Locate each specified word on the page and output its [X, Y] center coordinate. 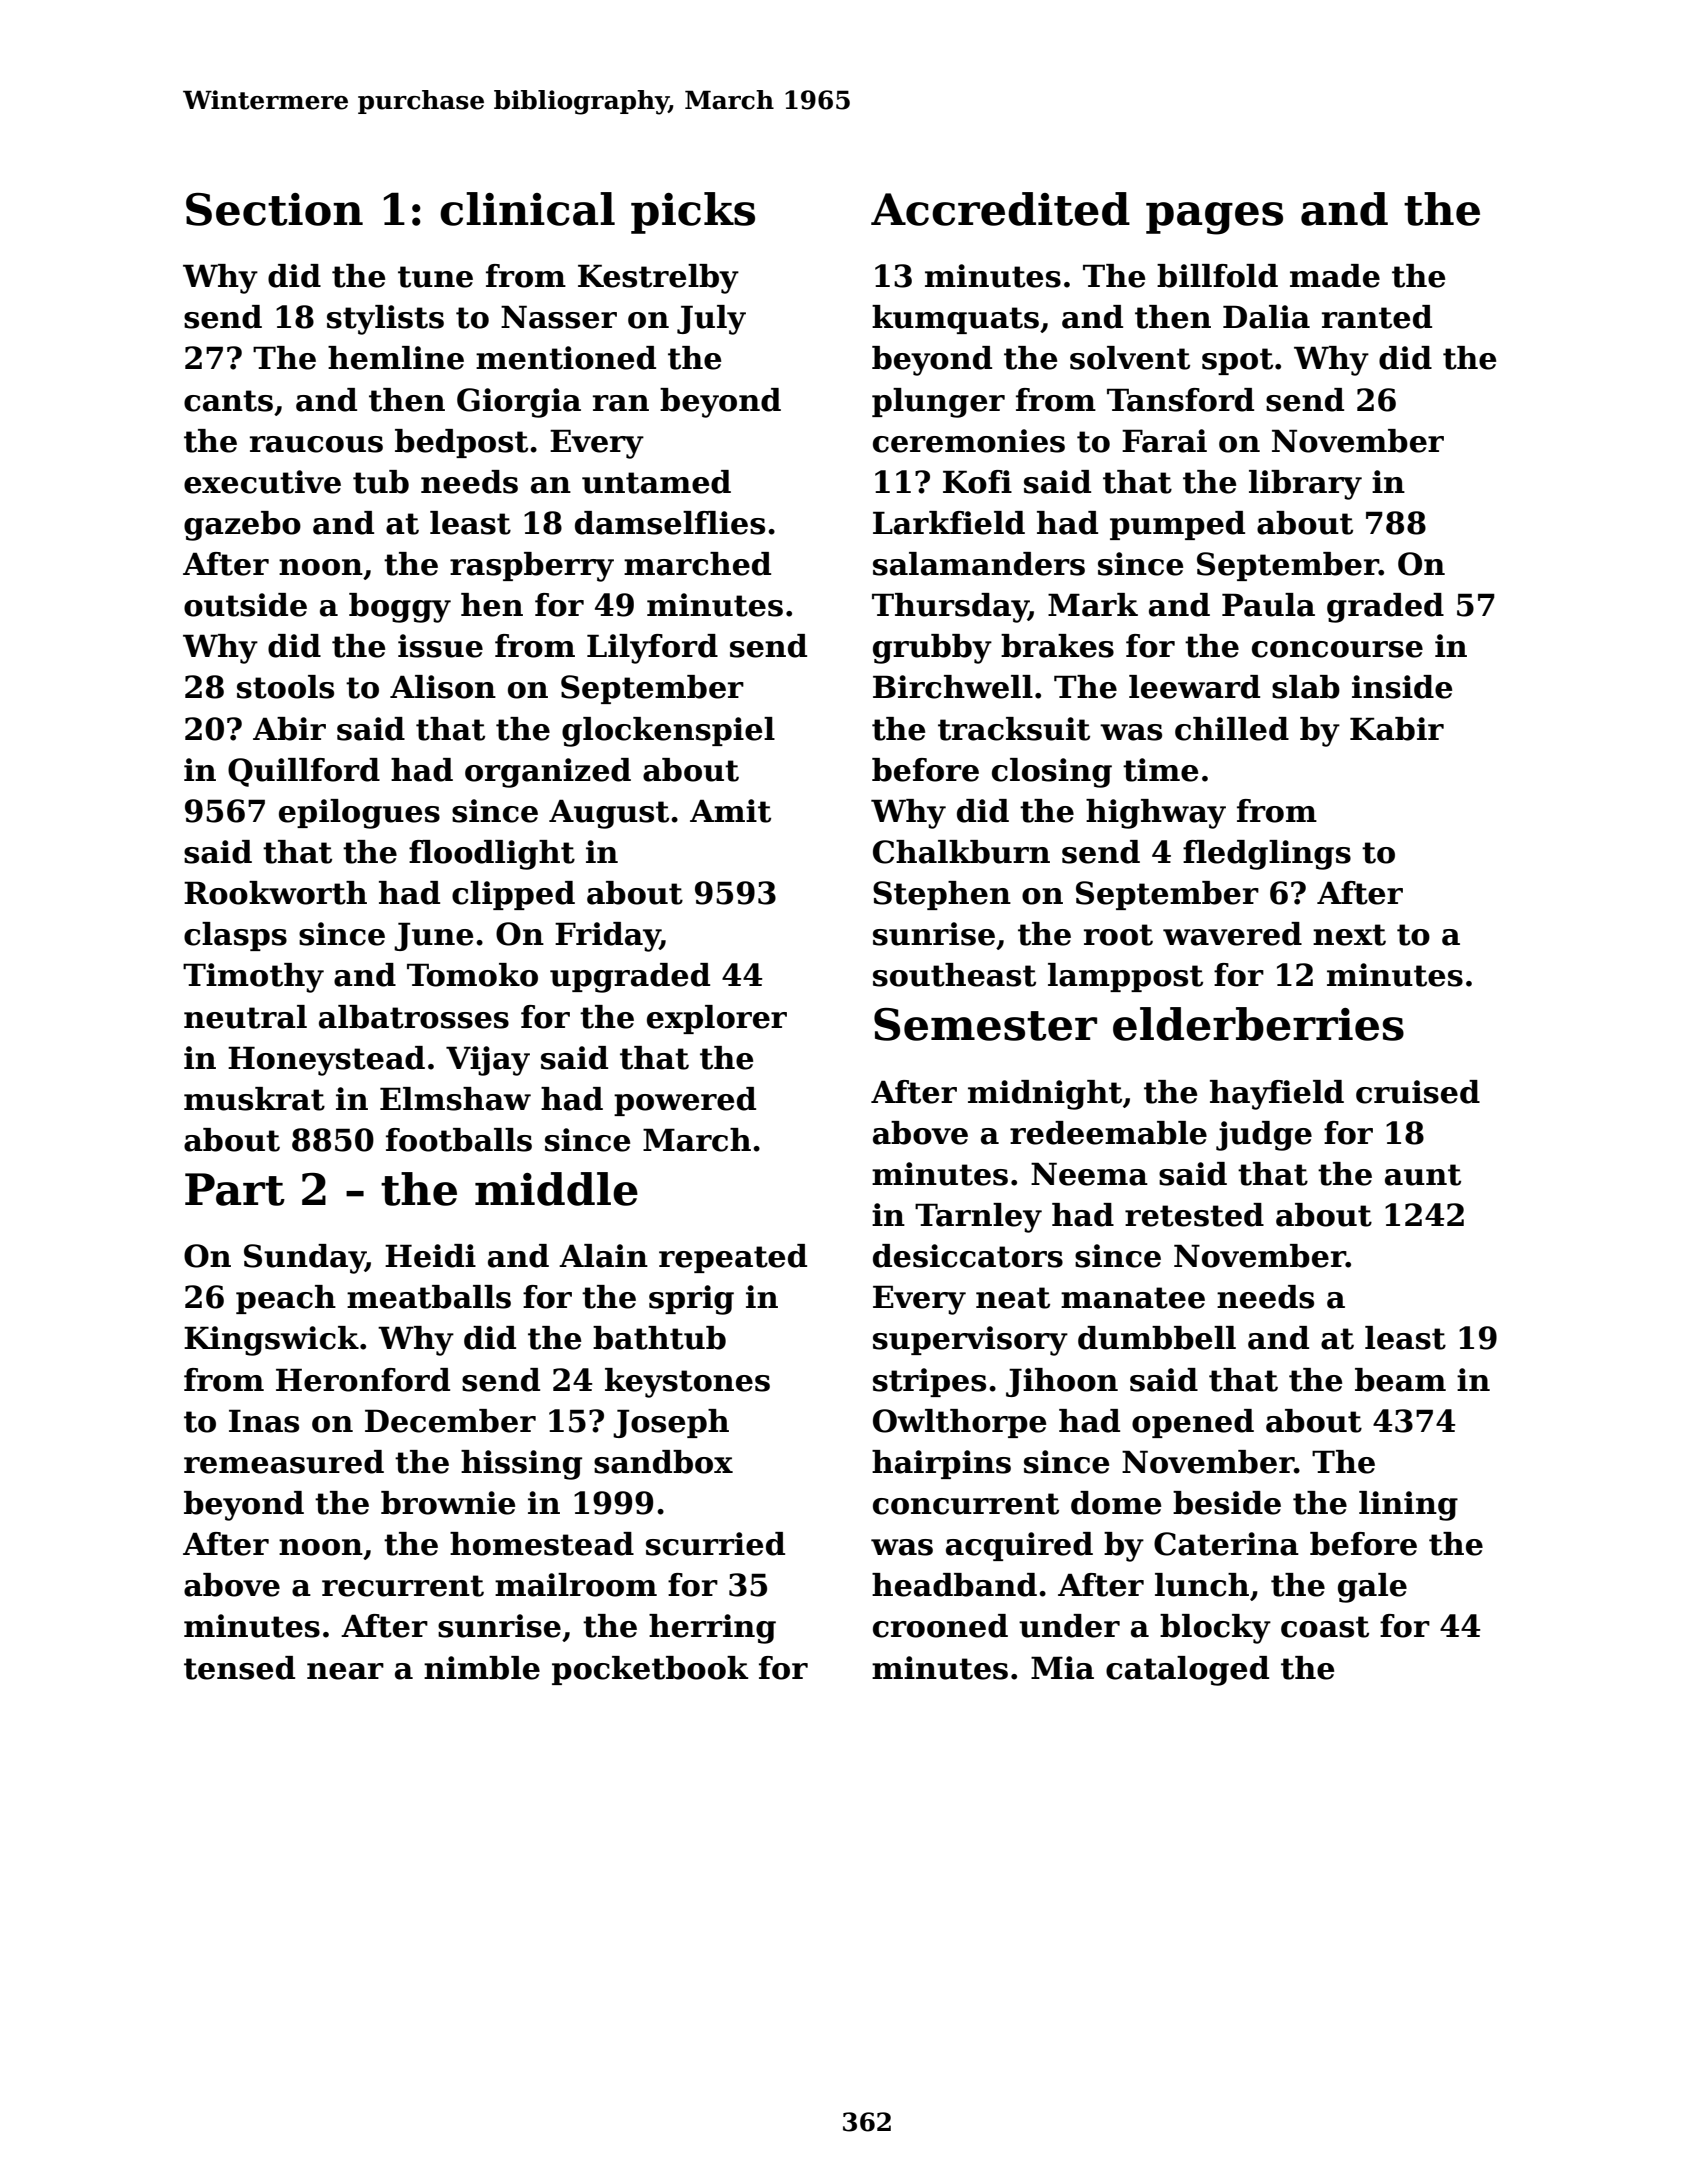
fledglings [1267, 855]
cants [228, 401]
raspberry [532, 567]
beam [1400, 1380]
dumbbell [1157, 1338]
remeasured [284, 1462]
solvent [1130, 358]
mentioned [566, 358]
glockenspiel [668, 732]
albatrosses [414, 1017]
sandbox [663, 1462]
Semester [985, 1024]
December [450, 1421]
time [1160, 770]
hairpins [941, 1464]
